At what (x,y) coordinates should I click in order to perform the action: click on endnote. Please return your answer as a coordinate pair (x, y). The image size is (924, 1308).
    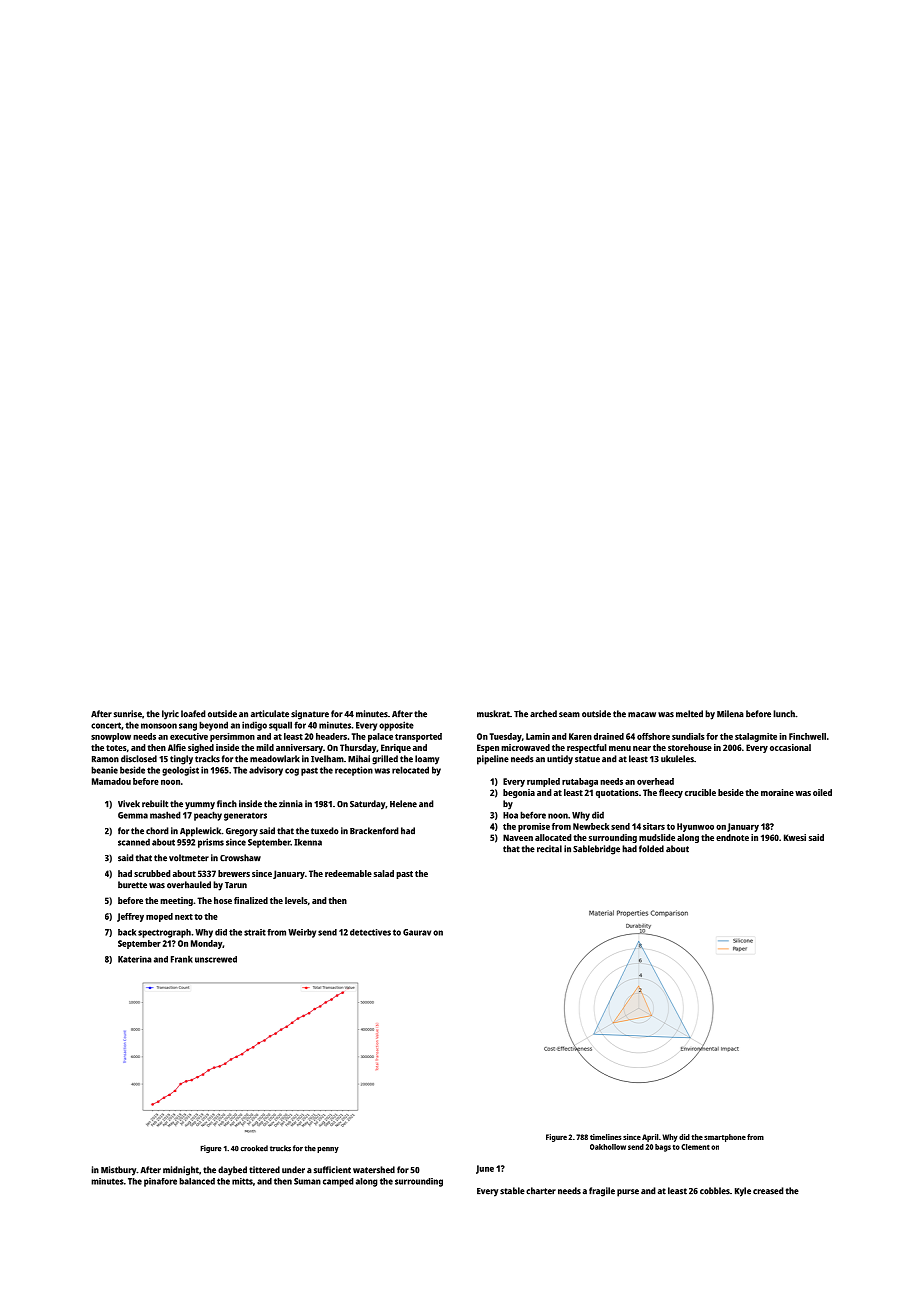
    Looking at the image, I should click on (732, 837).
